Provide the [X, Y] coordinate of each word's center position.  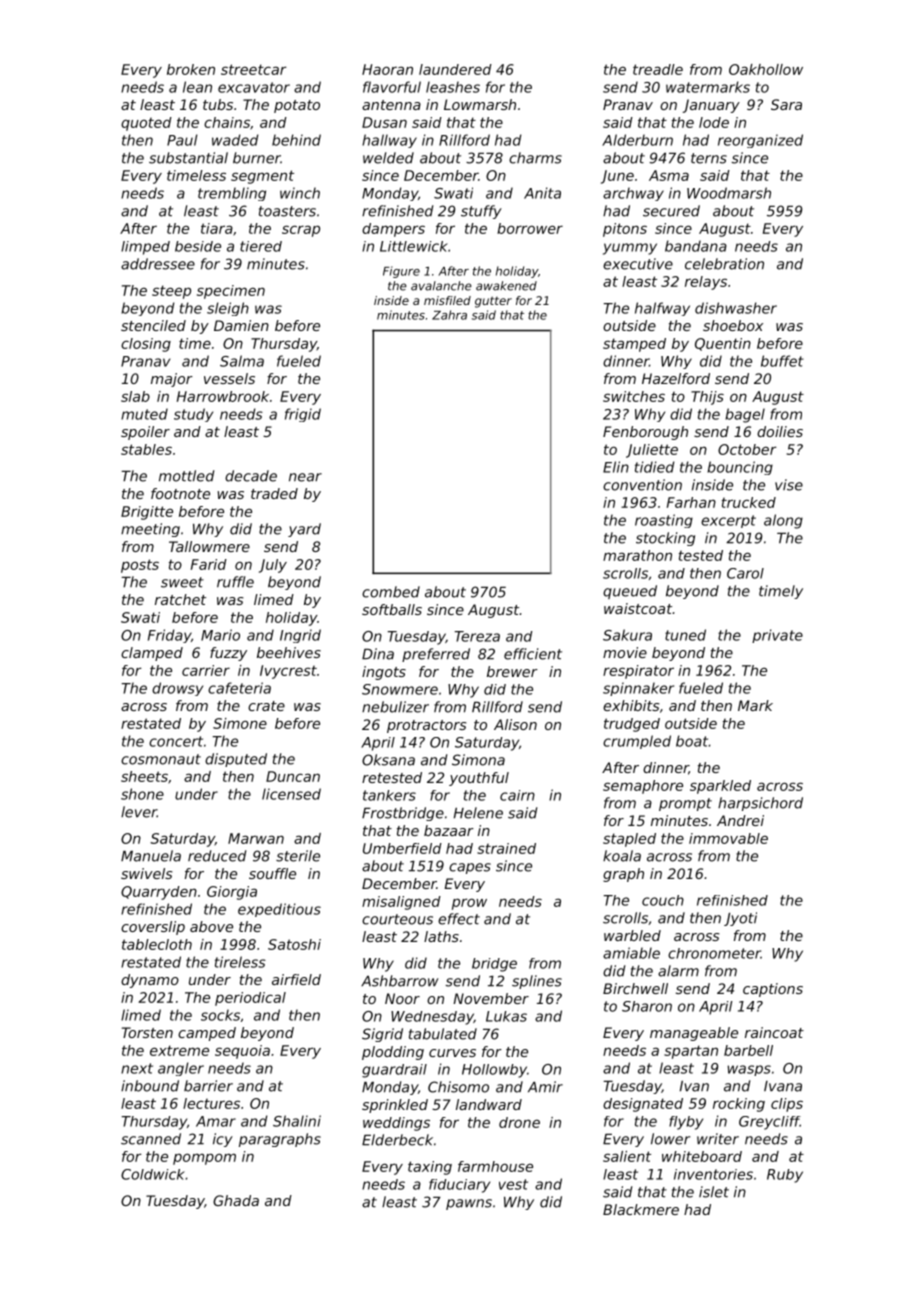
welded [388, 158]
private [777, 636]
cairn [517, 795]
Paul [182, 140]
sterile [298, 856]
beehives [289, 652]
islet [714, 1192]
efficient [533, 654]
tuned [685, 635]
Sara [786, 104]
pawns [469, 1204]
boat [692, 741]
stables [146, 449]
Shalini [297, 1121]
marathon [637, 555]
